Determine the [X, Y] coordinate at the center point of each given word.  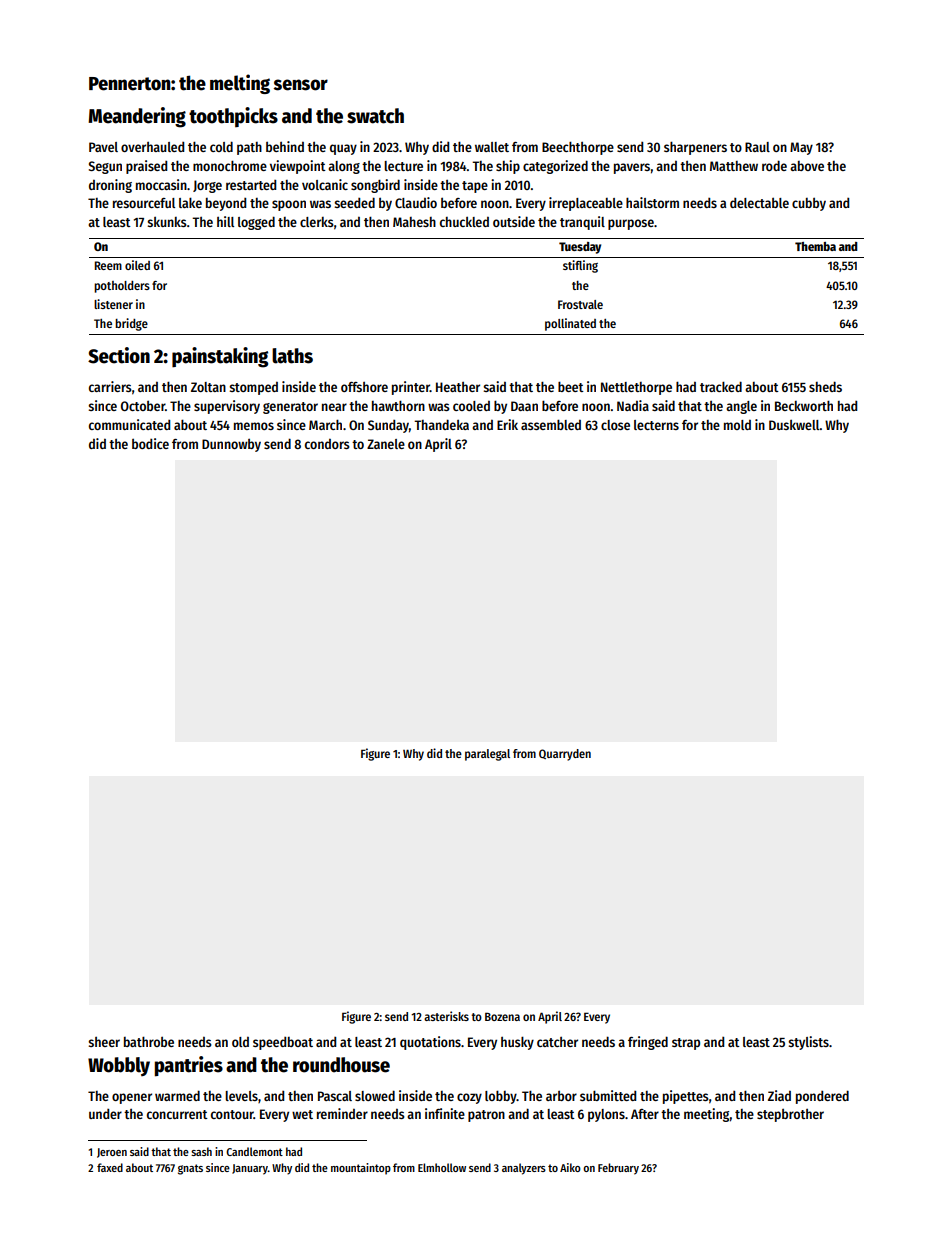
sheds [825, 386]
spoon [289, 205]
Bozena [502, 1016]
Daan [524, 406]
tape [475, 187]
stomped [253, 388]
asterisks [446, 1016]
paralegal [487, 755]
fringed [648, 1043]
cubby [809, 204]
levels [241, 1096]
